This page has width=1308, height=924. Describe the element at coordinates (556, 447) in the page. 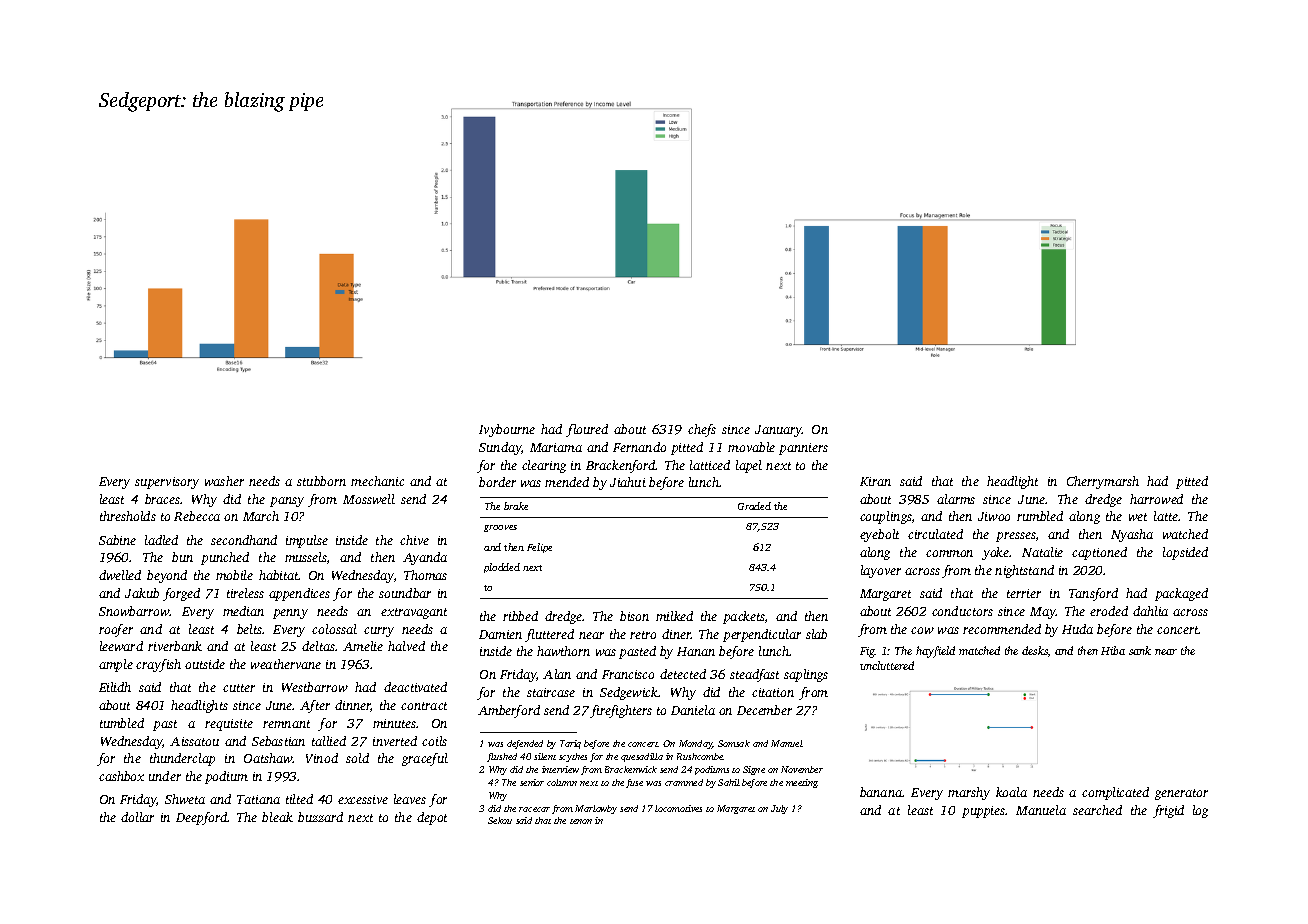

I see `Mariama` at that location.
